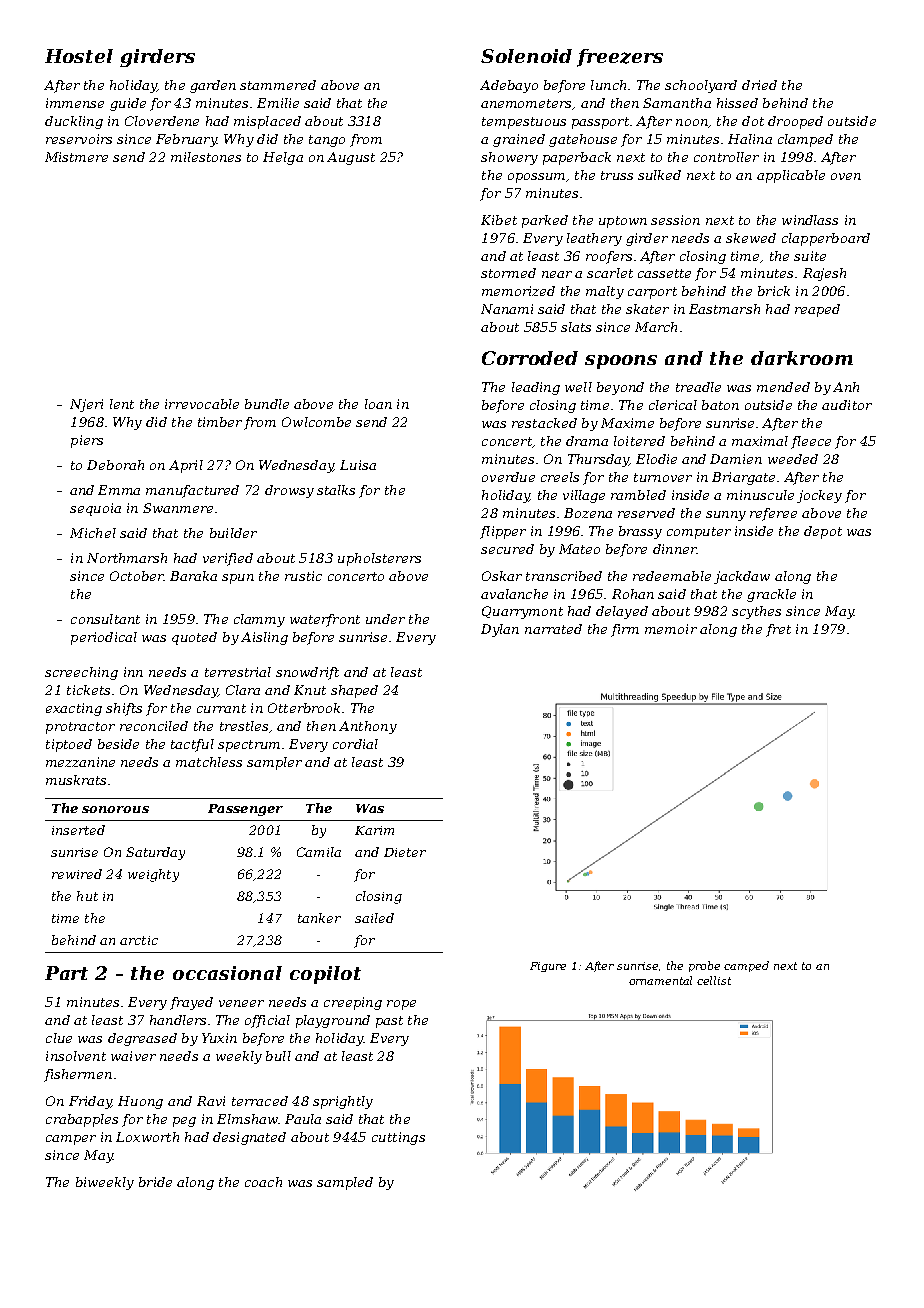 This screenshot has height=1308, width=924. Describe the element at coordinates (368, 727) in the screenshot. I see `Anthony` at that location.
